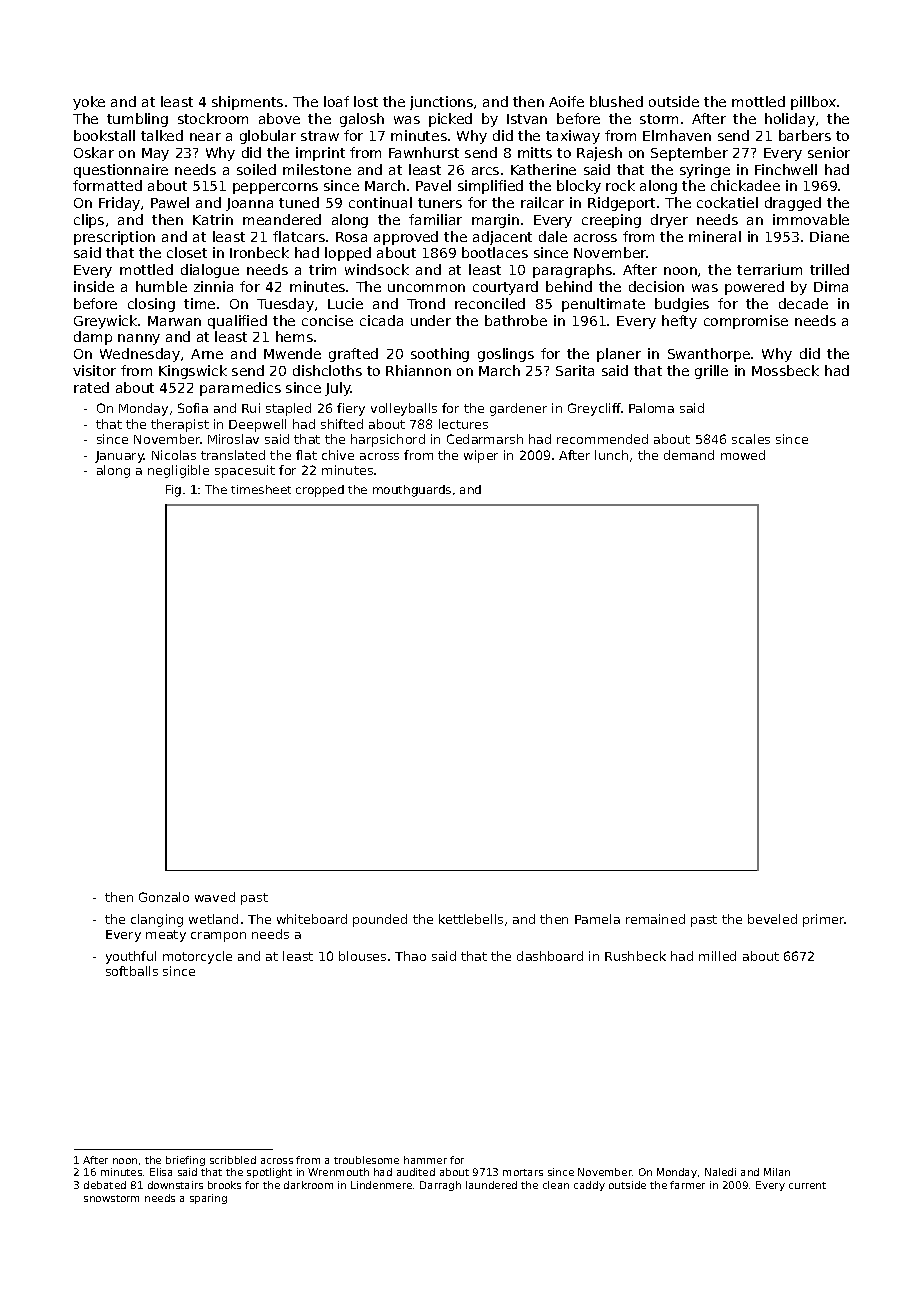 The height and width of the screenshot is (1308, 924). What do you see at coordinates (786, 169) in the screenshot?
I see `Finchwell` at bounding box center [786, 169].
